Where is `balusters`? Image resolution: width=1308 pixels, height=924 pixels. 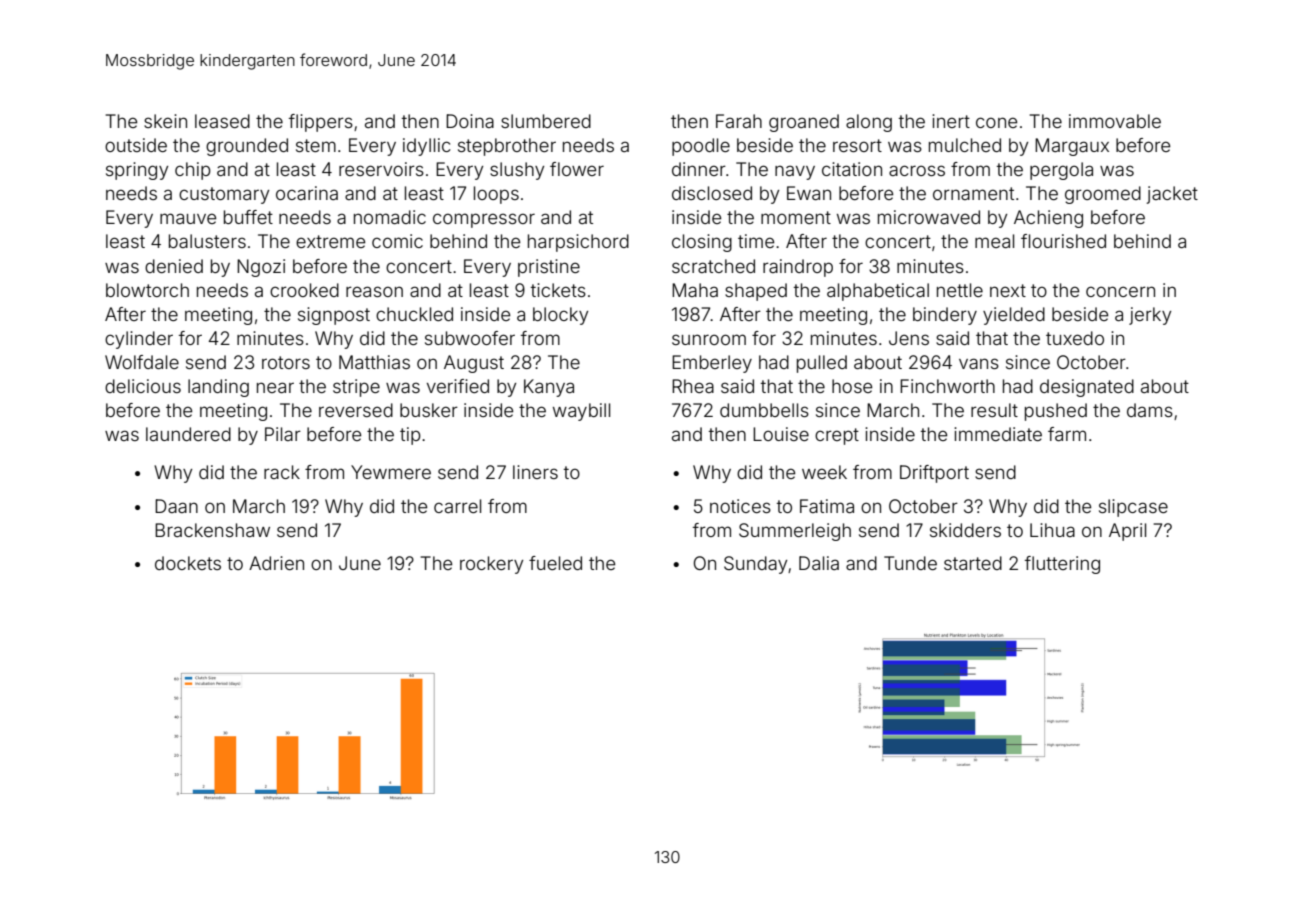 balusters is located at coordinates (207, 241).
